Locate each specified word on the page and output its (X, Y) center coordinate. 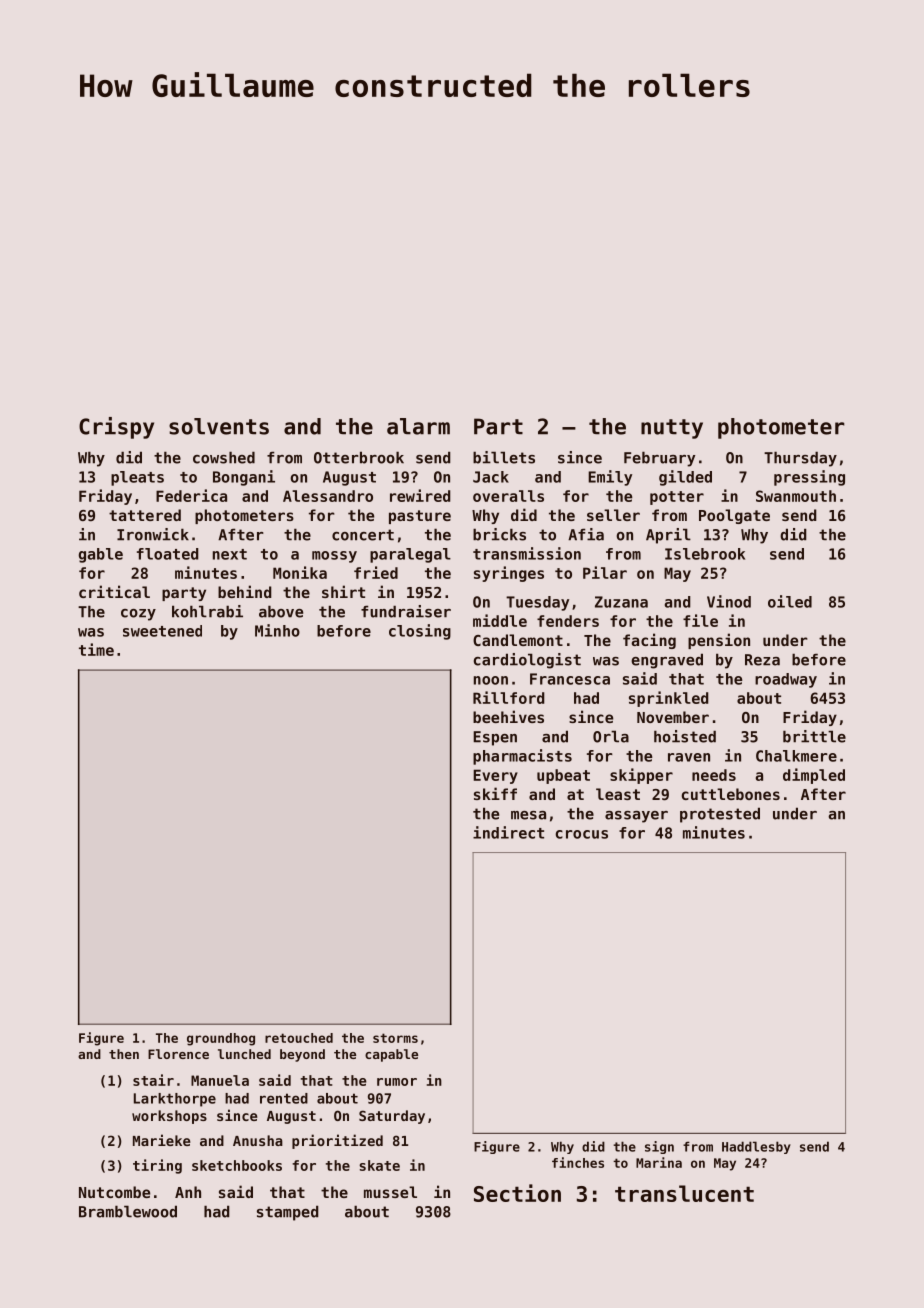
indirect (508, 832)
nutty (672, 429)
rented (284, 1098)
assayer (636, 817)
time (96, 649)
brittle (814, 736)
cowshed (224, 457)
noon (491, 680)
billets (504, 457)
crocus (582, 834)
